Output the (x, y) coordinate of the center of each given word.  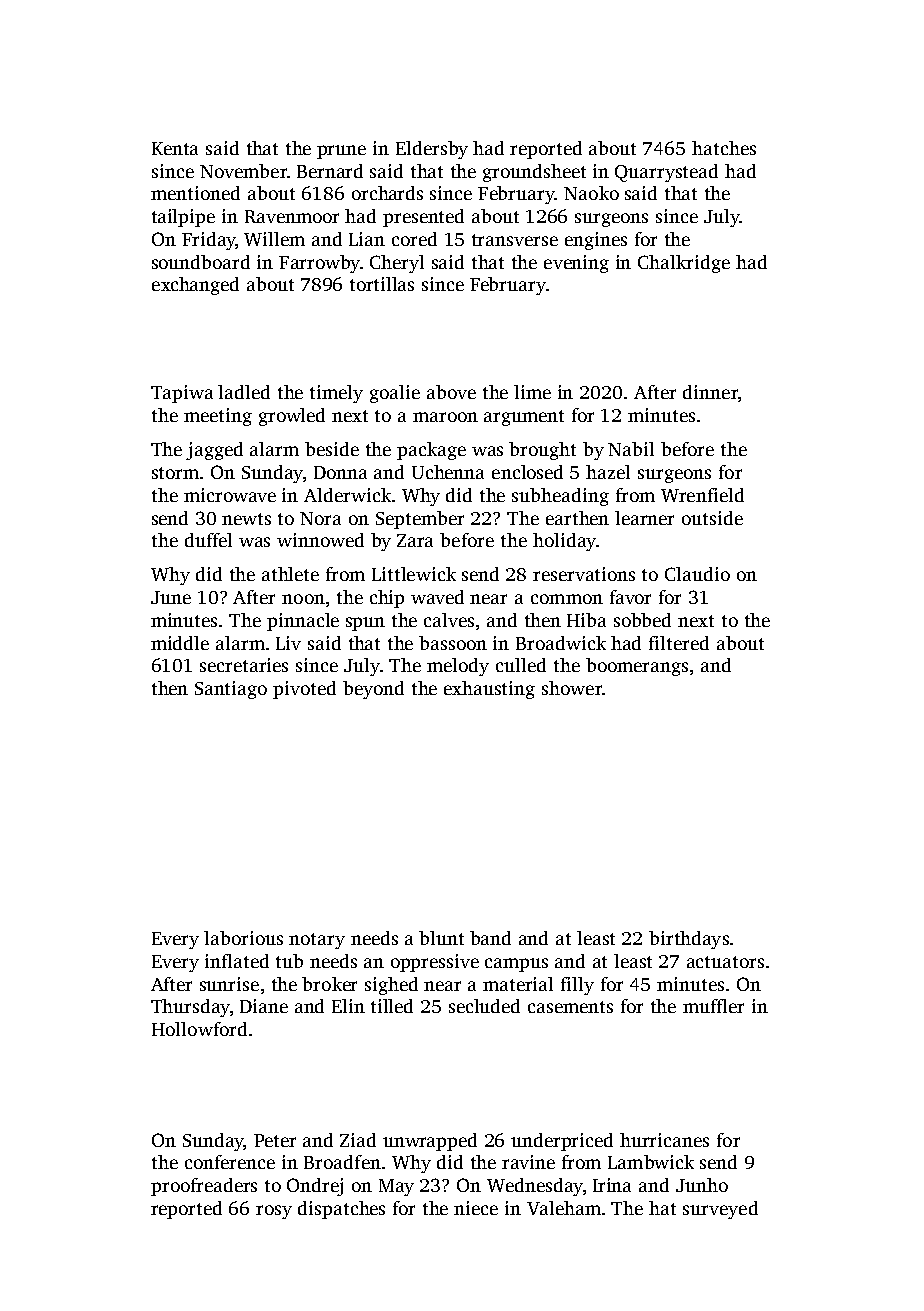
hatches (724, 148)
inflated (237, 961)
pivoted (304, 690)
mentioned (195, 193)
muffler (713, 1006)
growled (292, 417)
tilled (392, 1006)
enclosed (527, 472)
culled (521, 665)
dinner (710, 392)
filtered (679, 643)
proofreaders (204, 1187)
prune (341, 152)
